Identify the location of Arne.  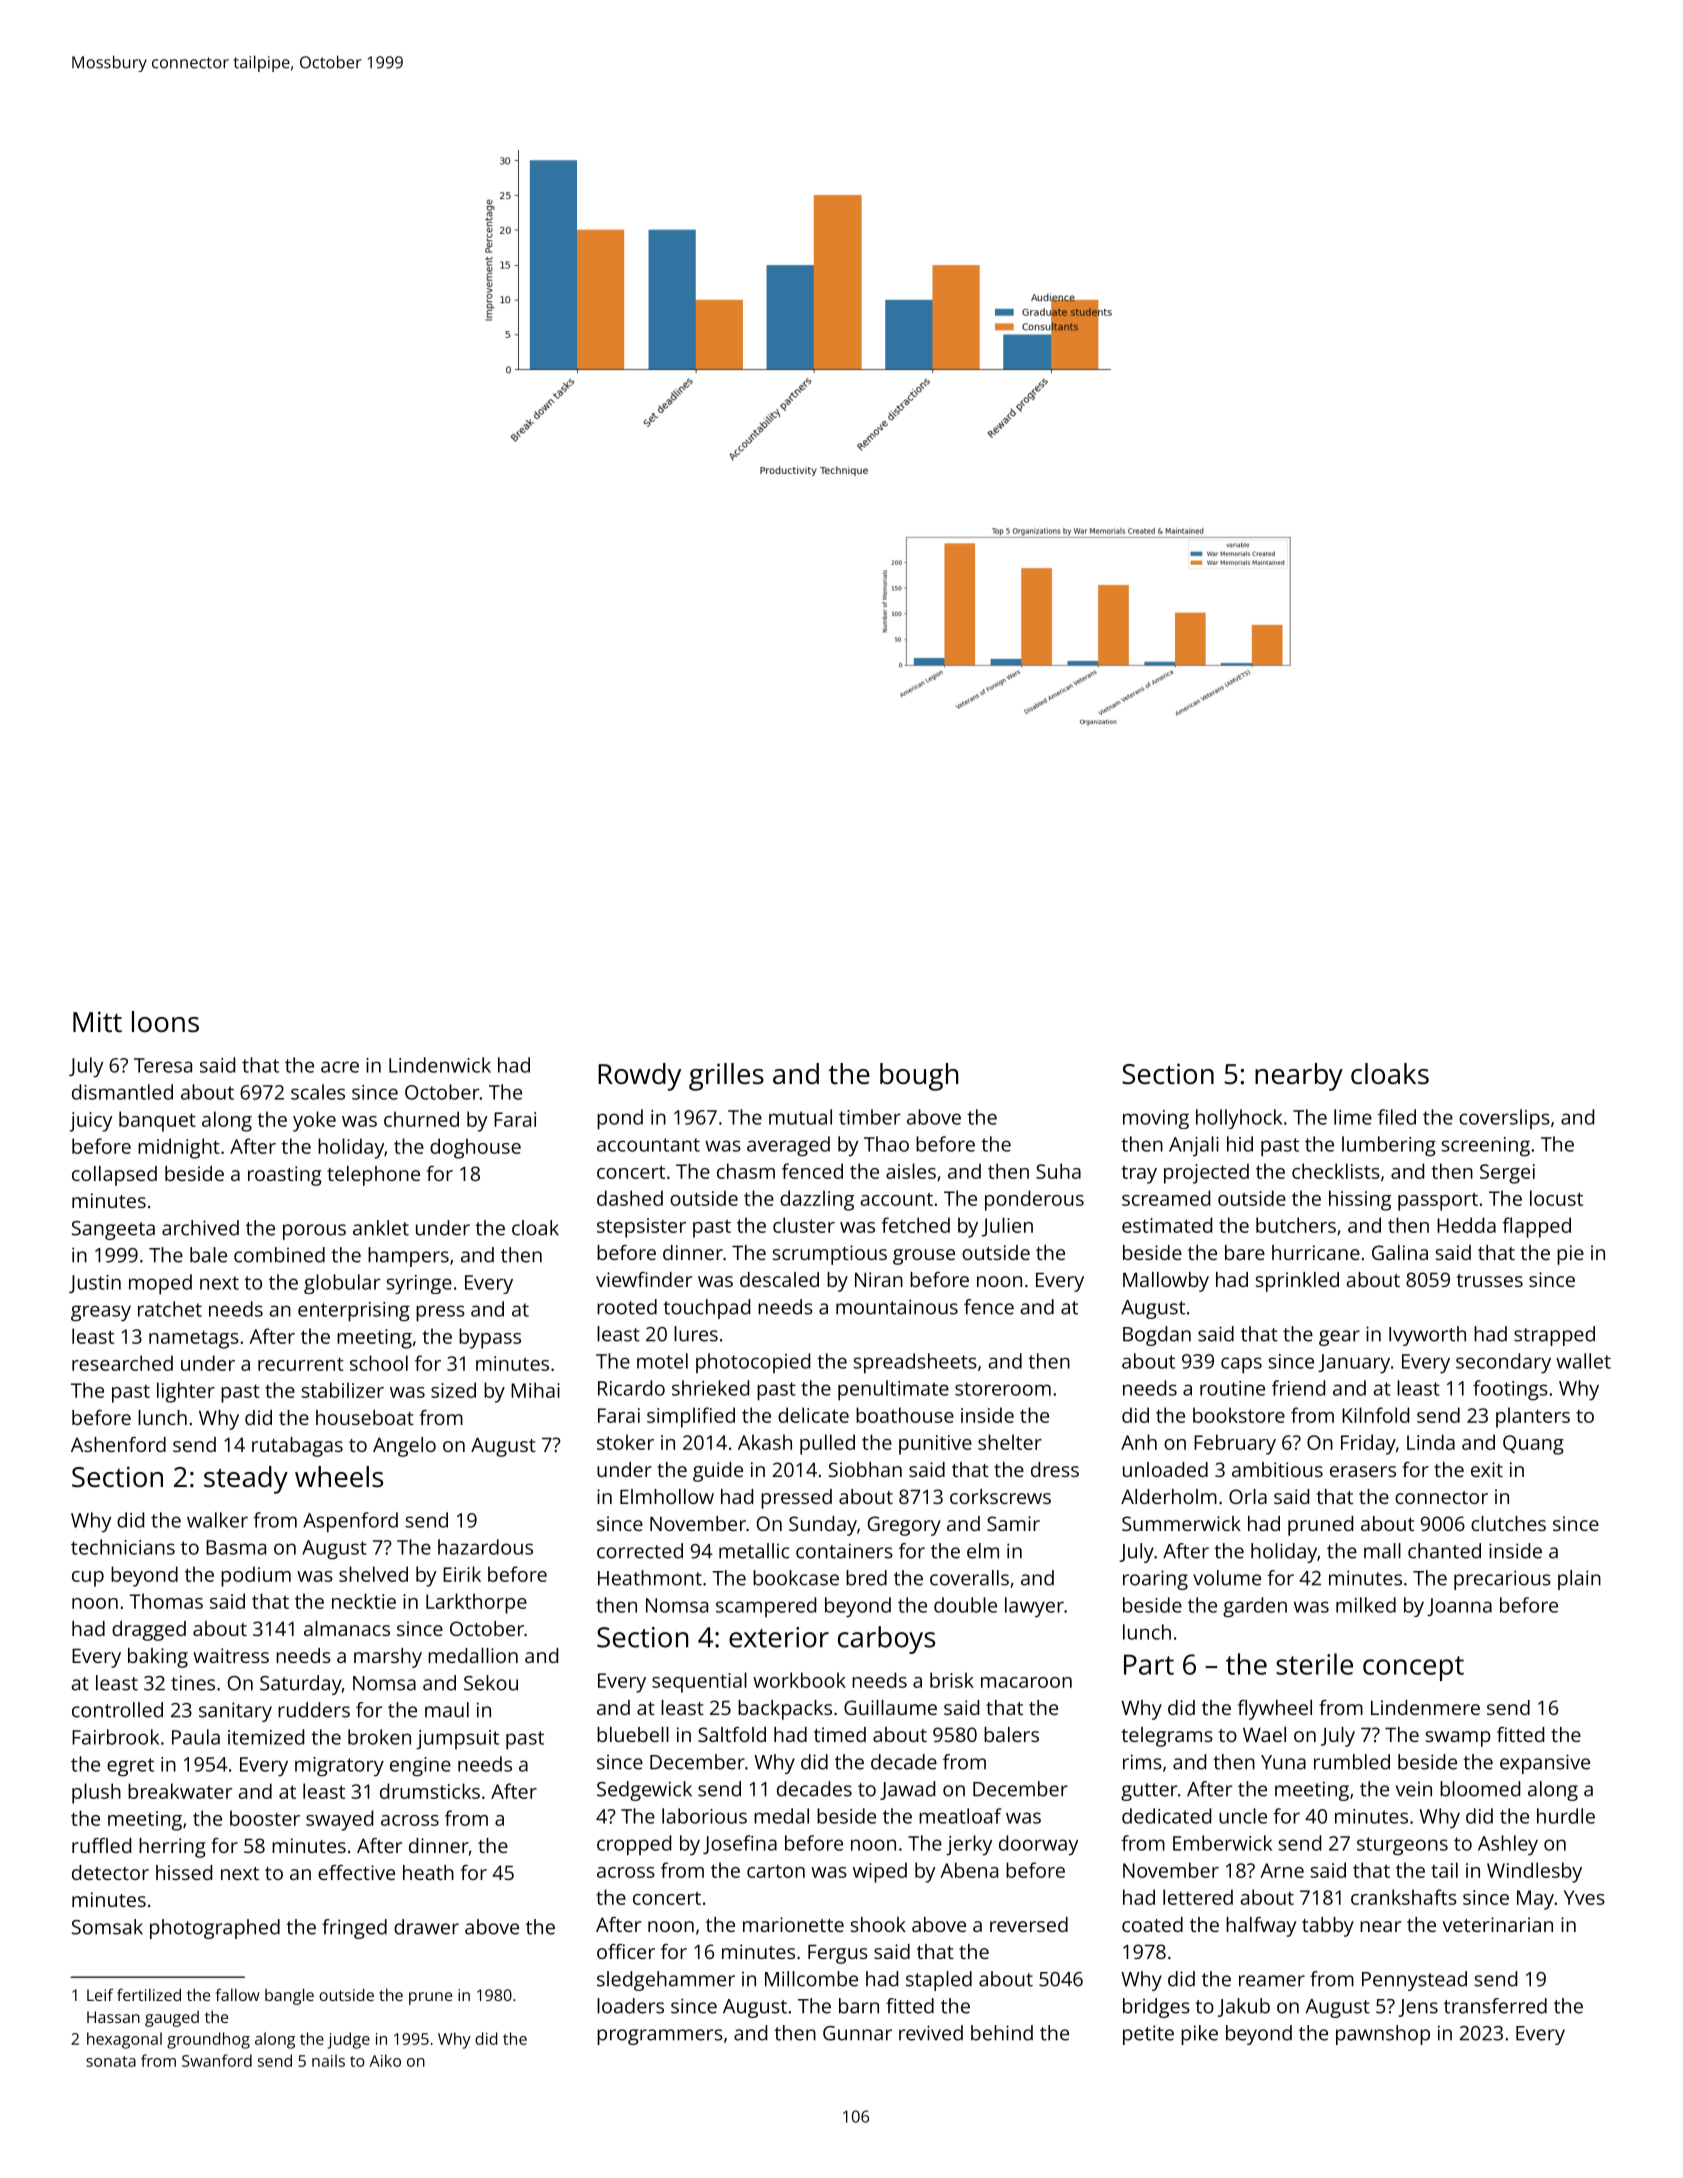
(1282, 1870).
